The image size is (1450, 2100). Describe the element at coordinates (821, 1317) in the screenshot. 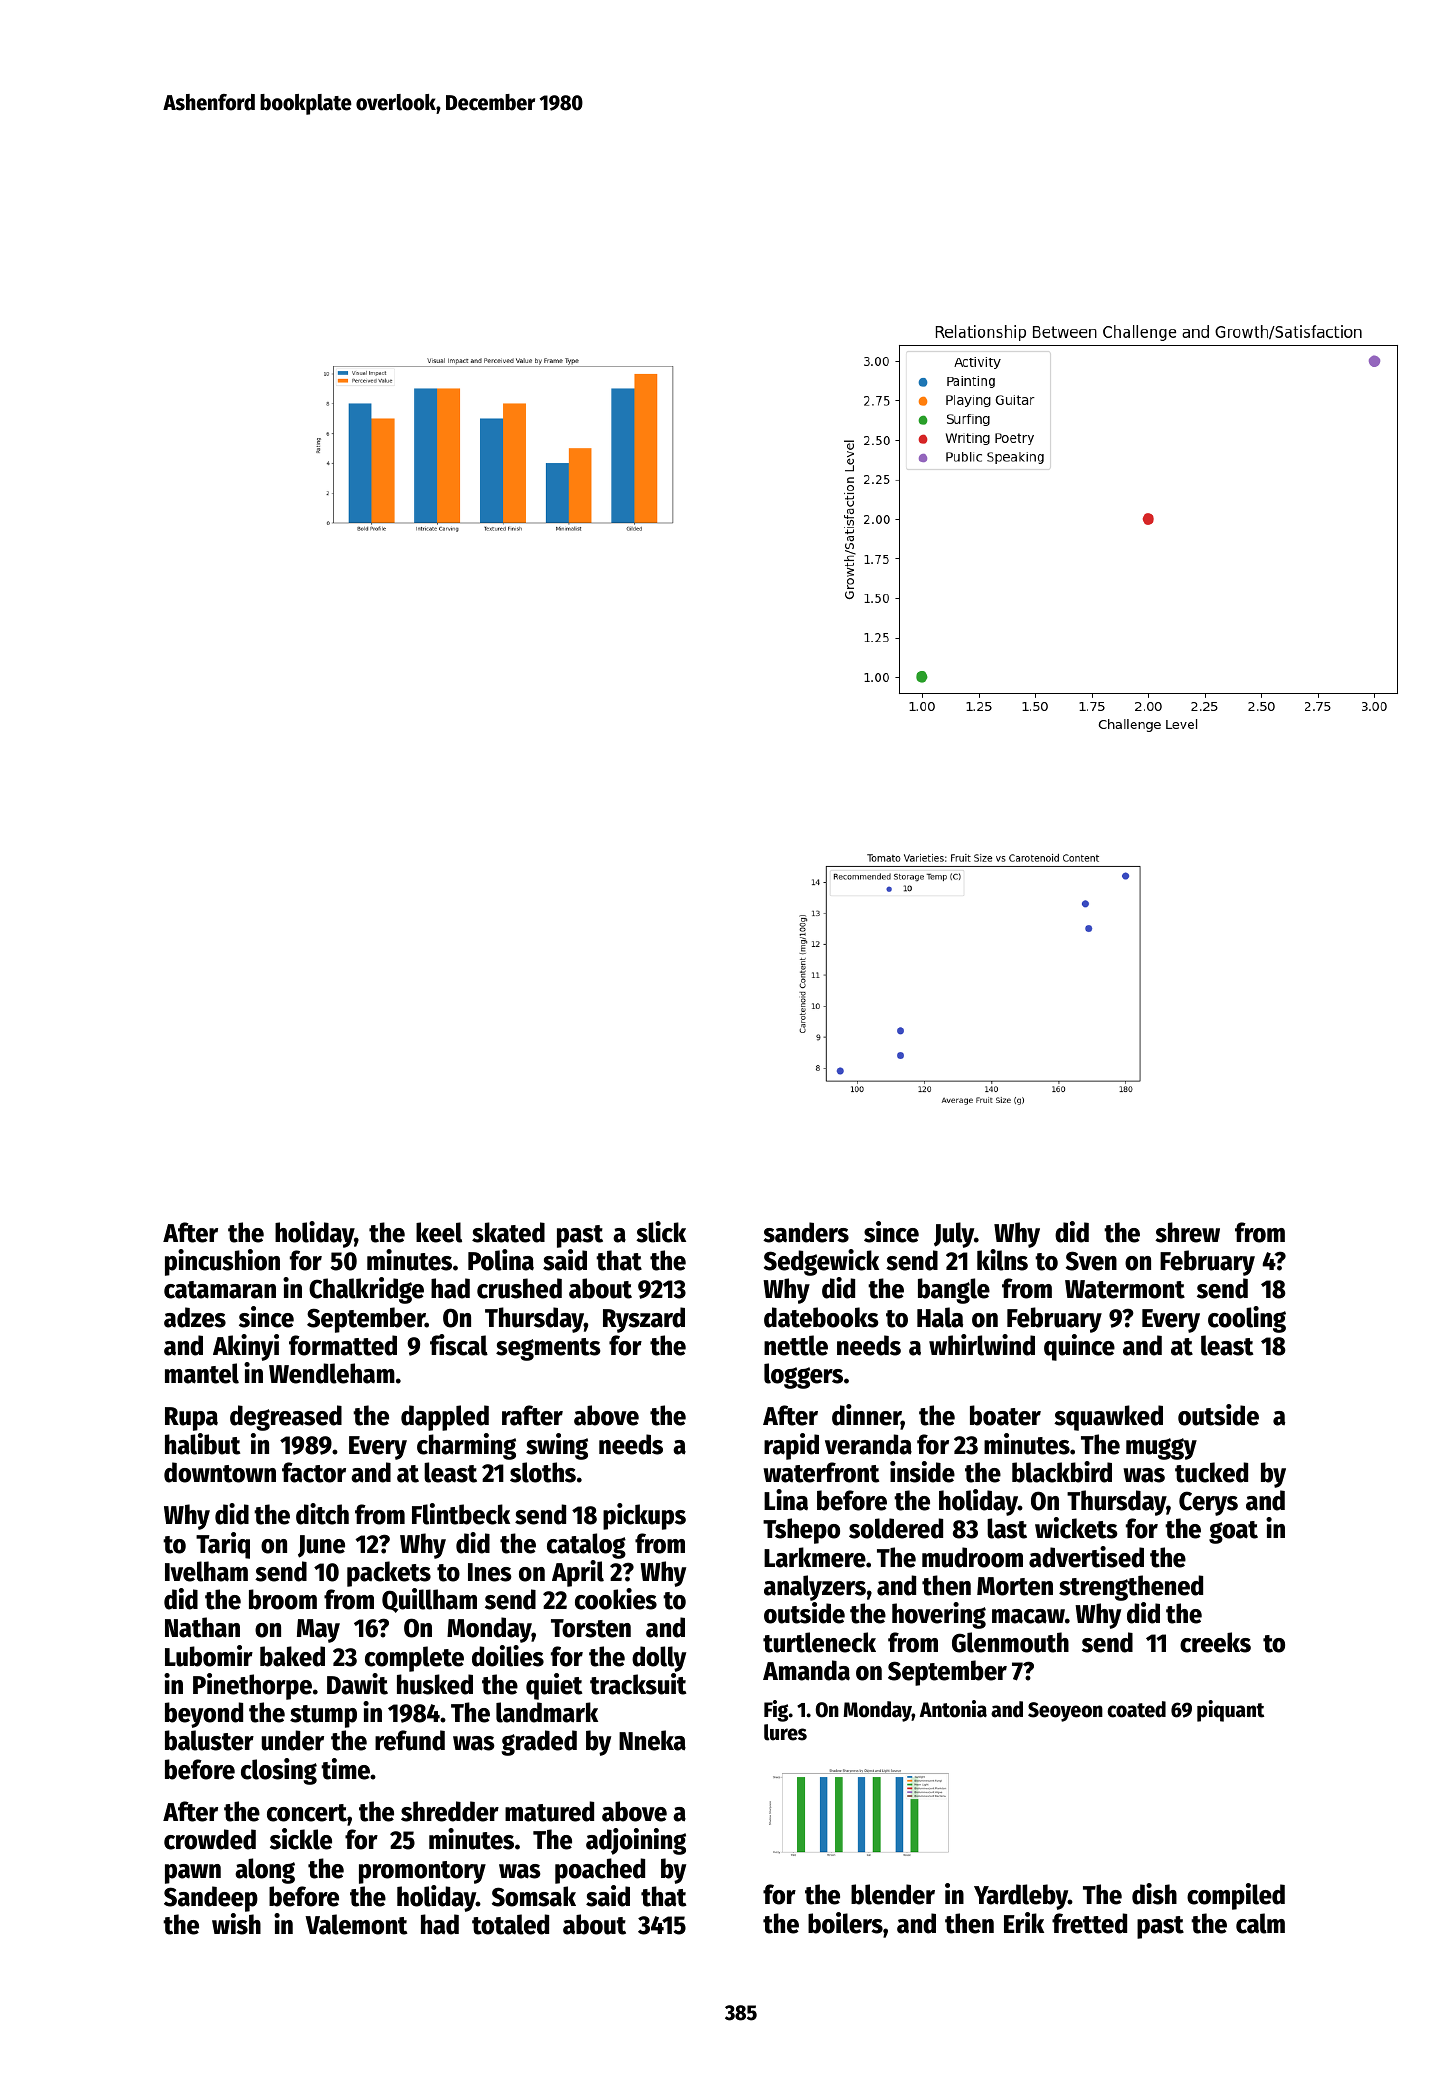

I see `datebooks` at that location.
